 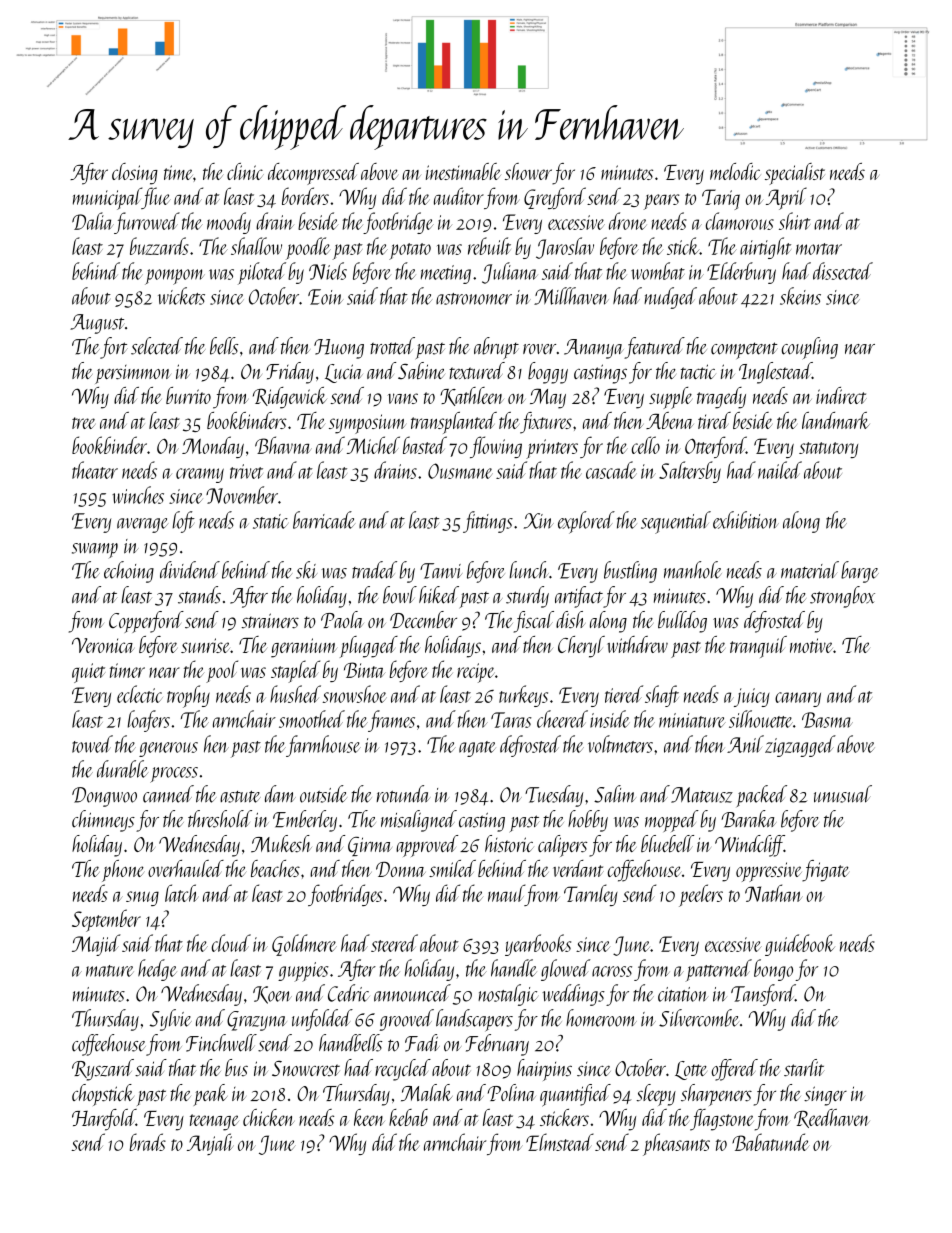 What do you see at coordinates (529, 570) in the screenshot?
I see `lunch` at bounding box center [529, 570].
